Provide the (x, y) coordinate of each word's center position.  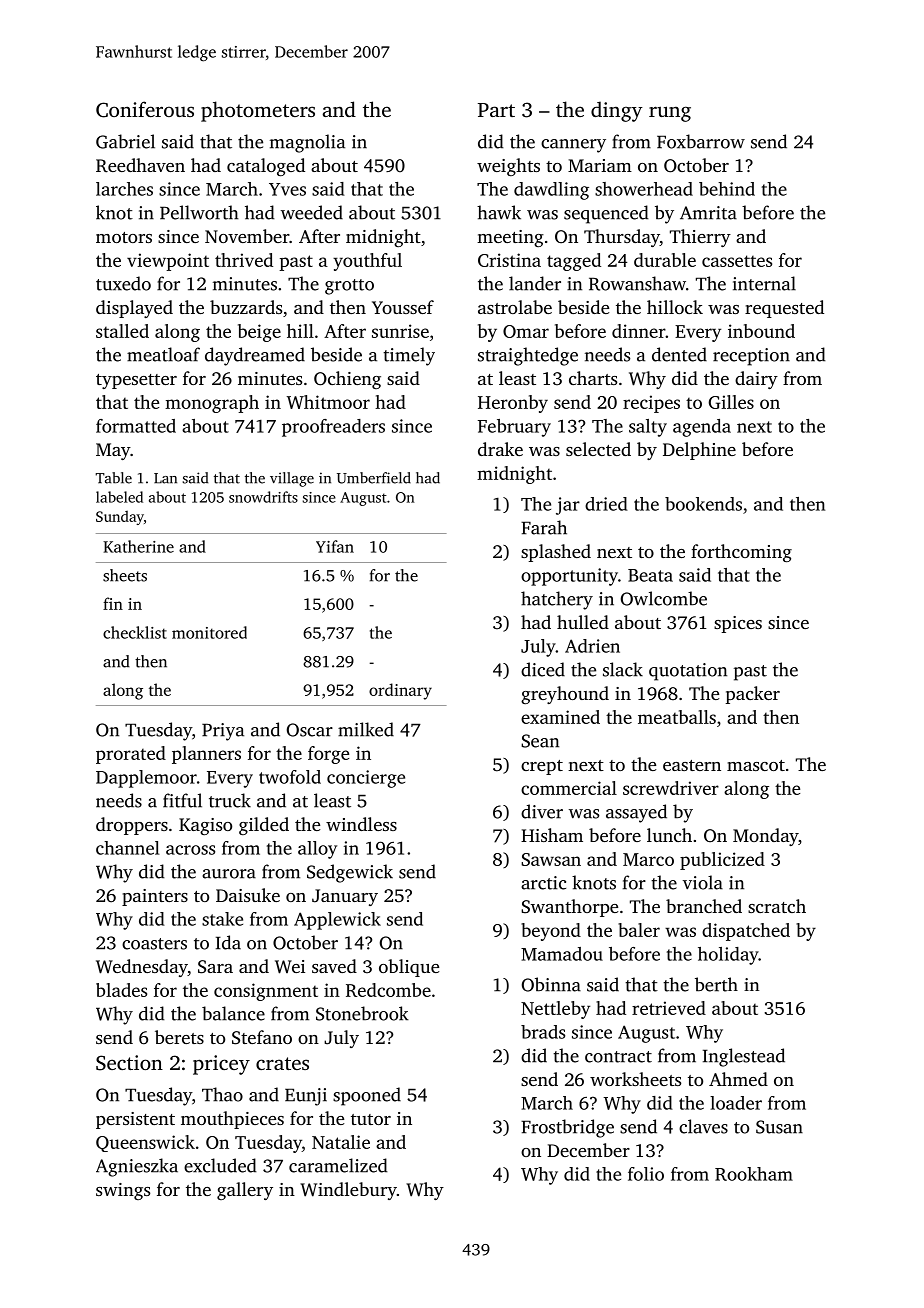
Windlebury (348, 1191)
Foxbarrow (701, 141)
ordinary (400, 691)
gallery (245, 1191)
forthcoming (741, 553)
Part (496, 110)
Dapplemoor (146, 779)
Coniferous (145, 109)
